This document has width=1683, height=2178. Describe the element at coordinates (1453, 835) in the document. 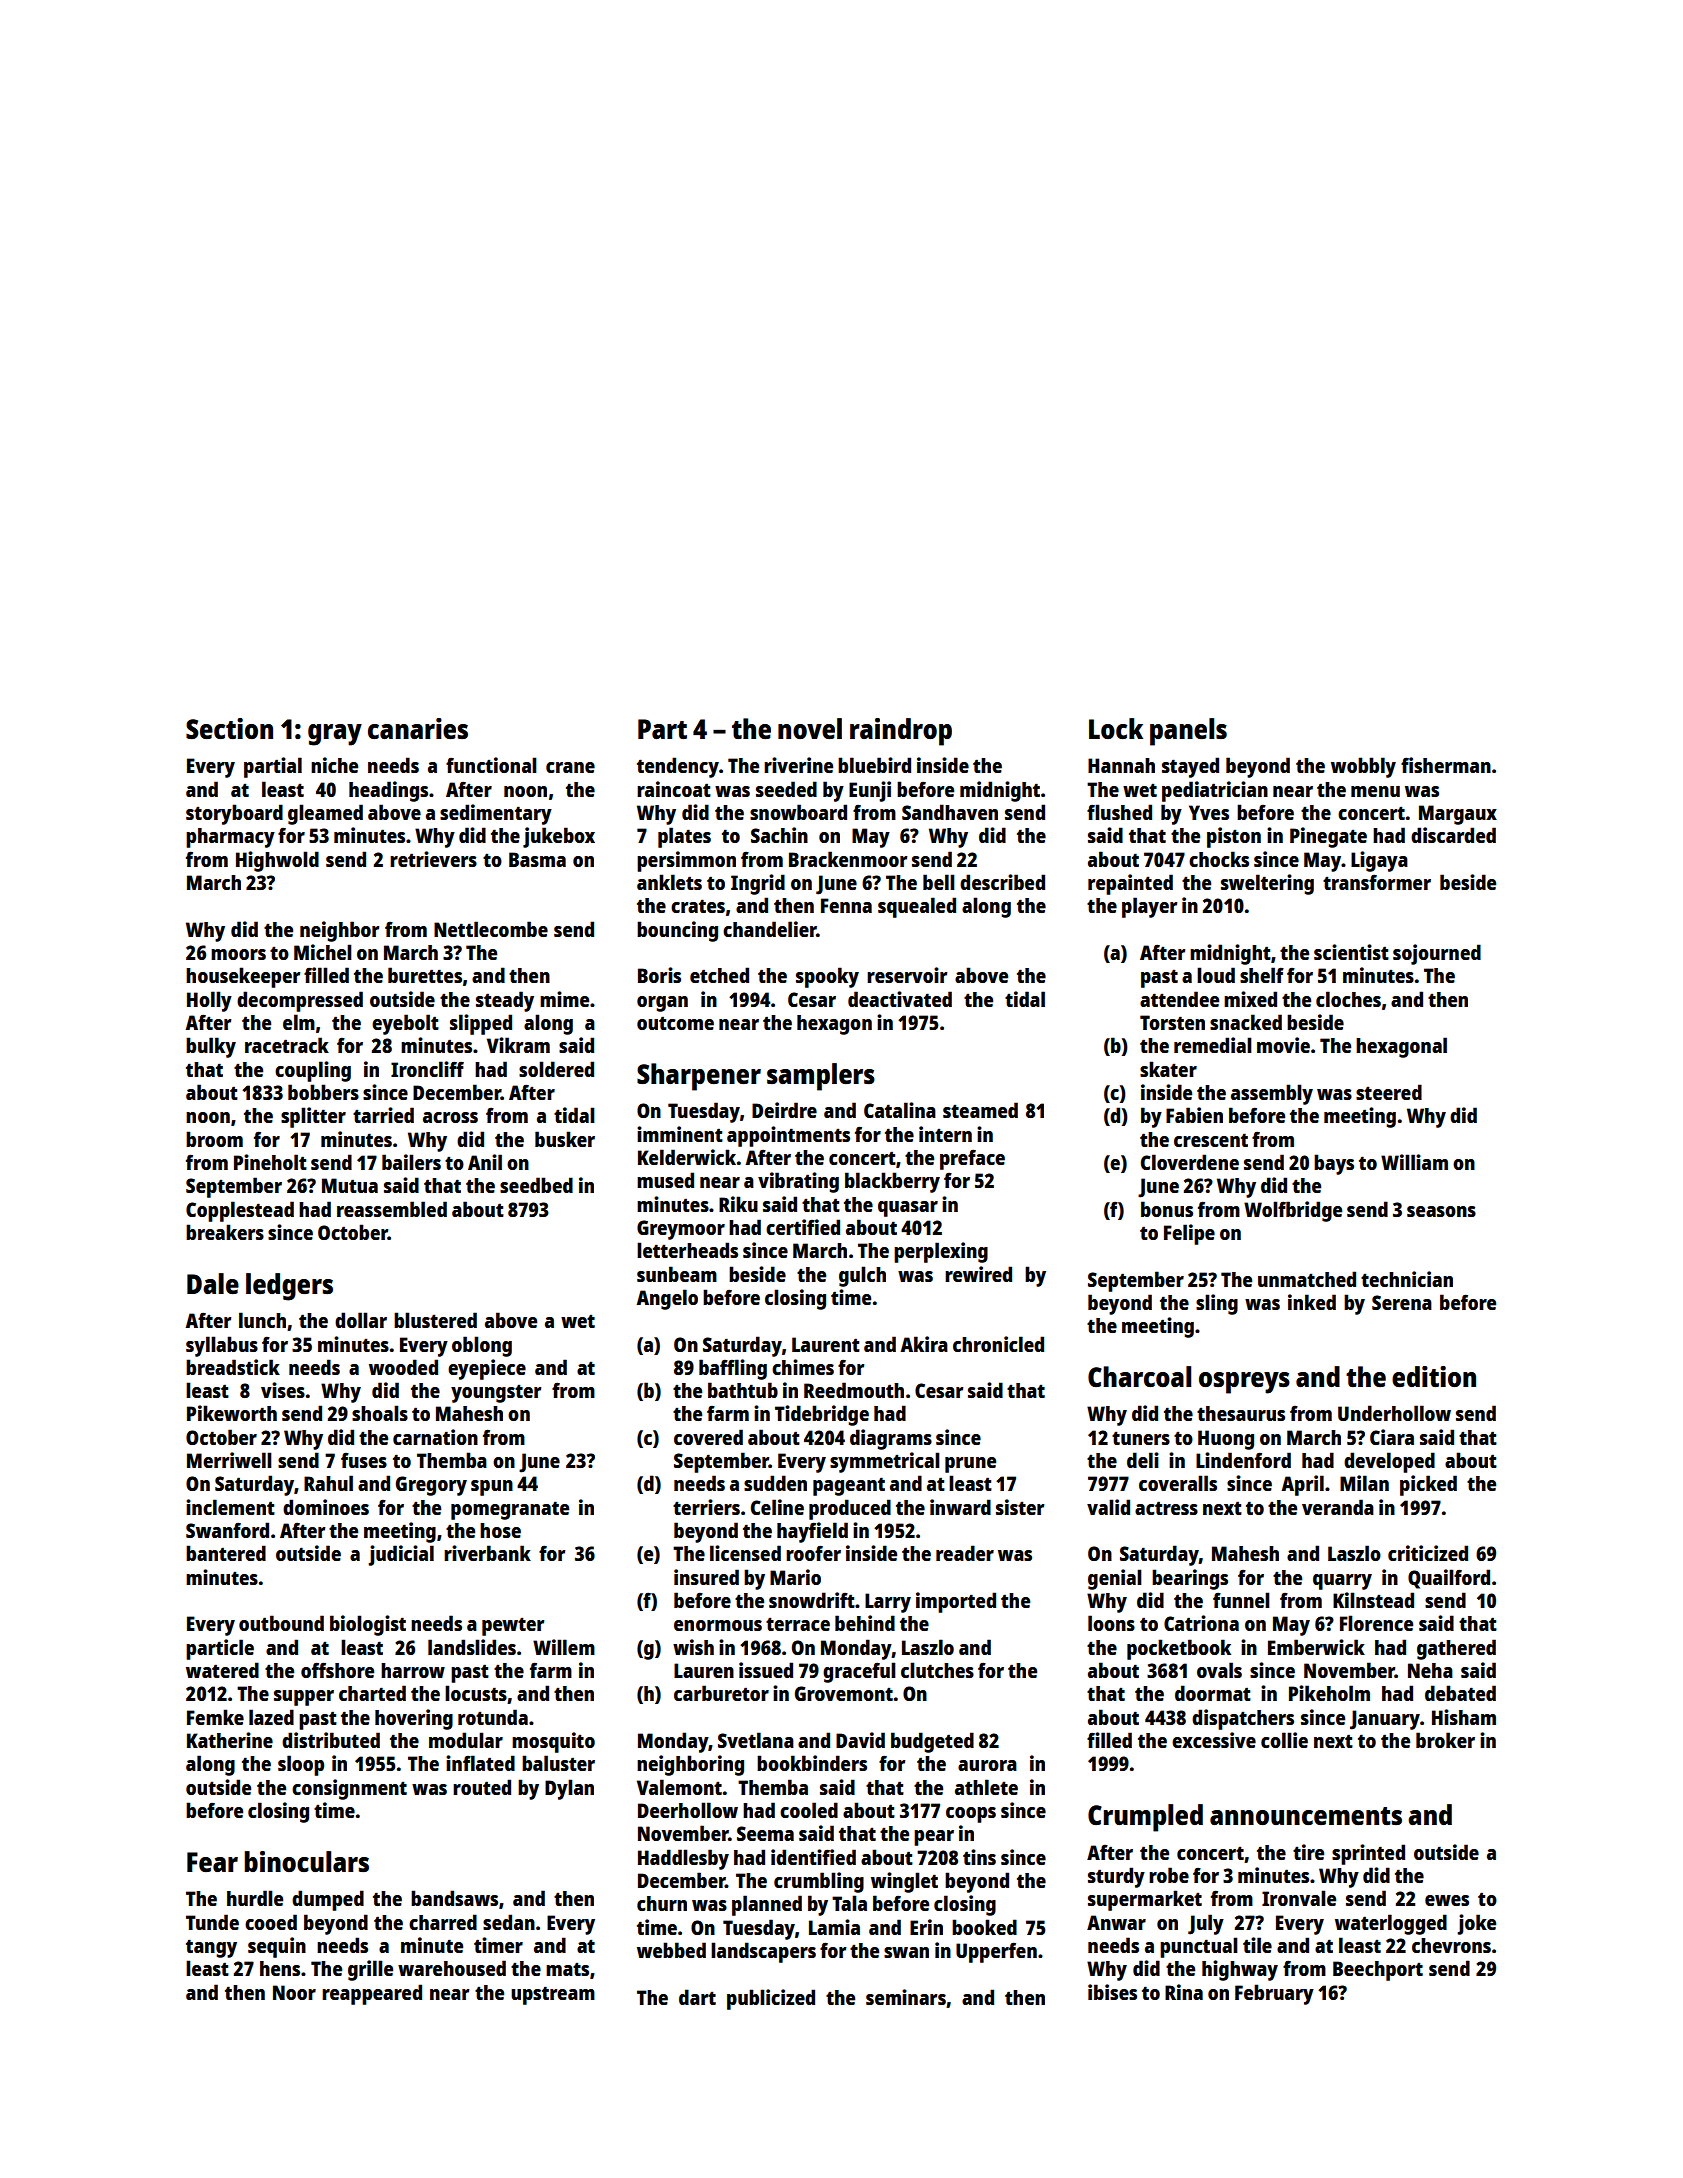

I see `discarded` at that location.
